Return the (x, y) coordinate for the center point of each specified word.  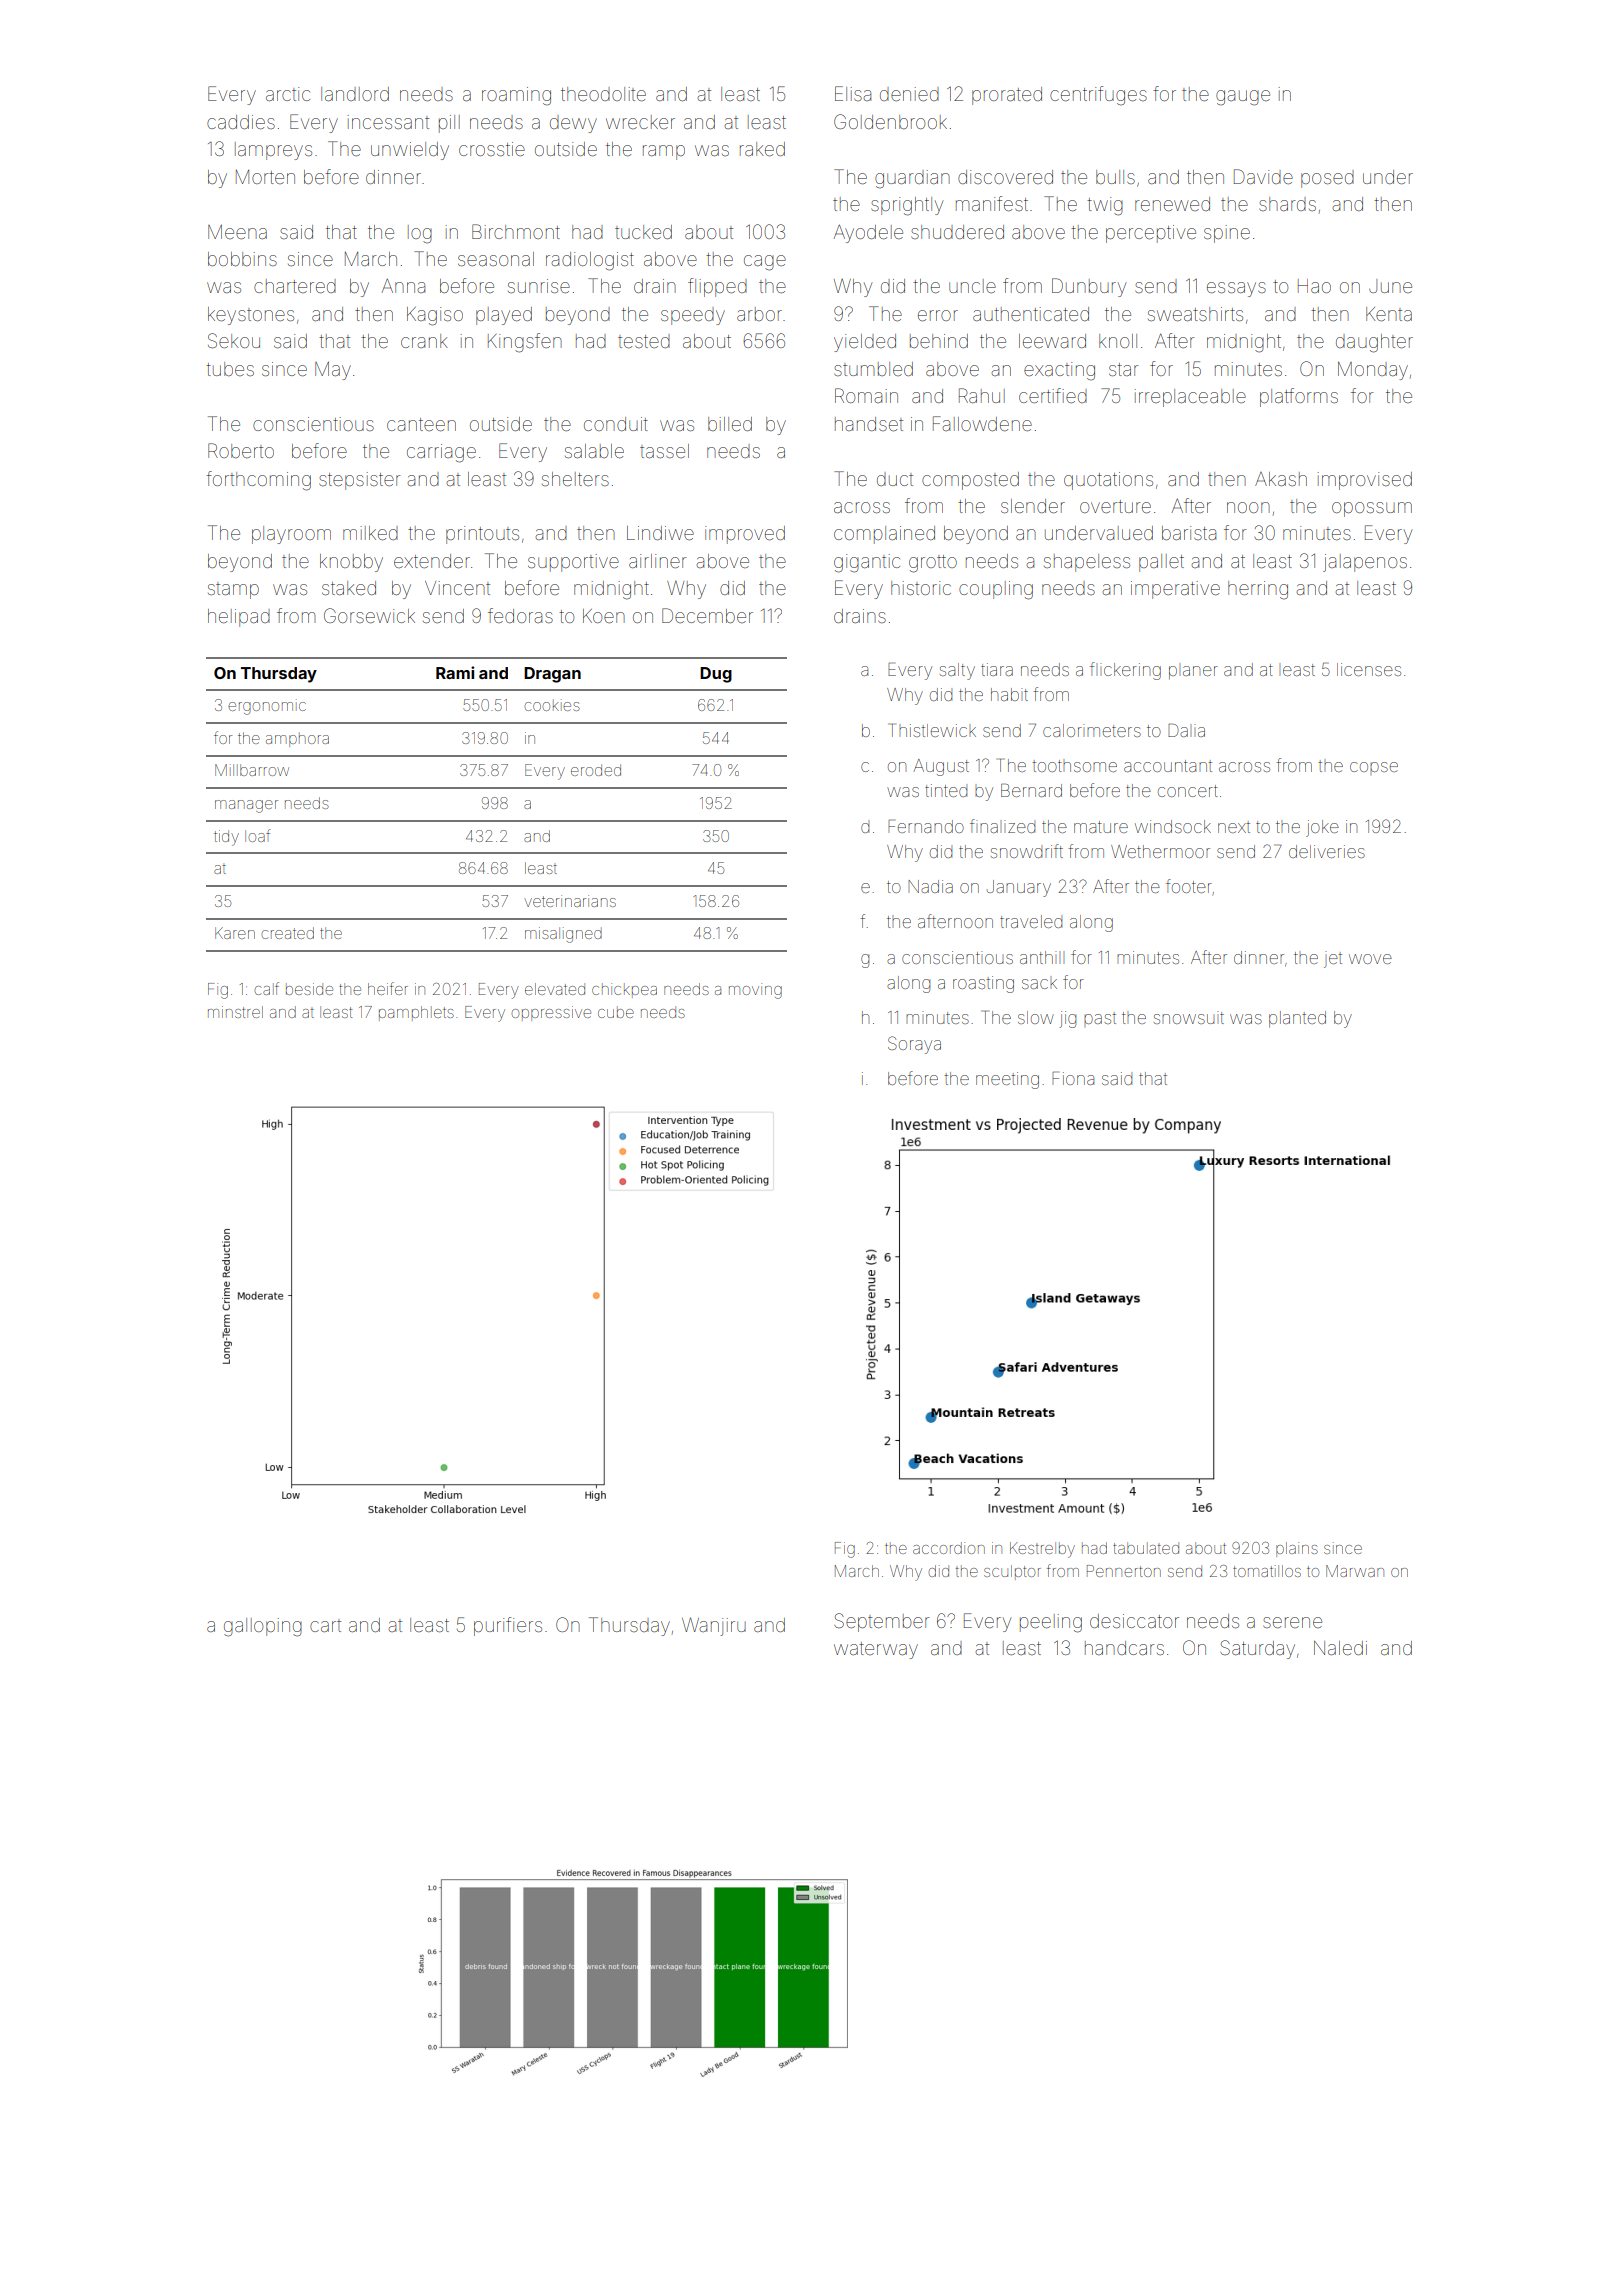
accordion (949, 1548)
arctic (288, 94)
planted (1297, 1019)
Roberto (241, 450)
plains (1297, 1549)
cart (325, 1625)
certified (1053, 395)
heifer (388, 988)
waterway (876, 1650)
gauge (1243, 98)
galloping (263, 1627)
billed (730, 424)
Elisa (853, 93)
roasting (983, 984)
